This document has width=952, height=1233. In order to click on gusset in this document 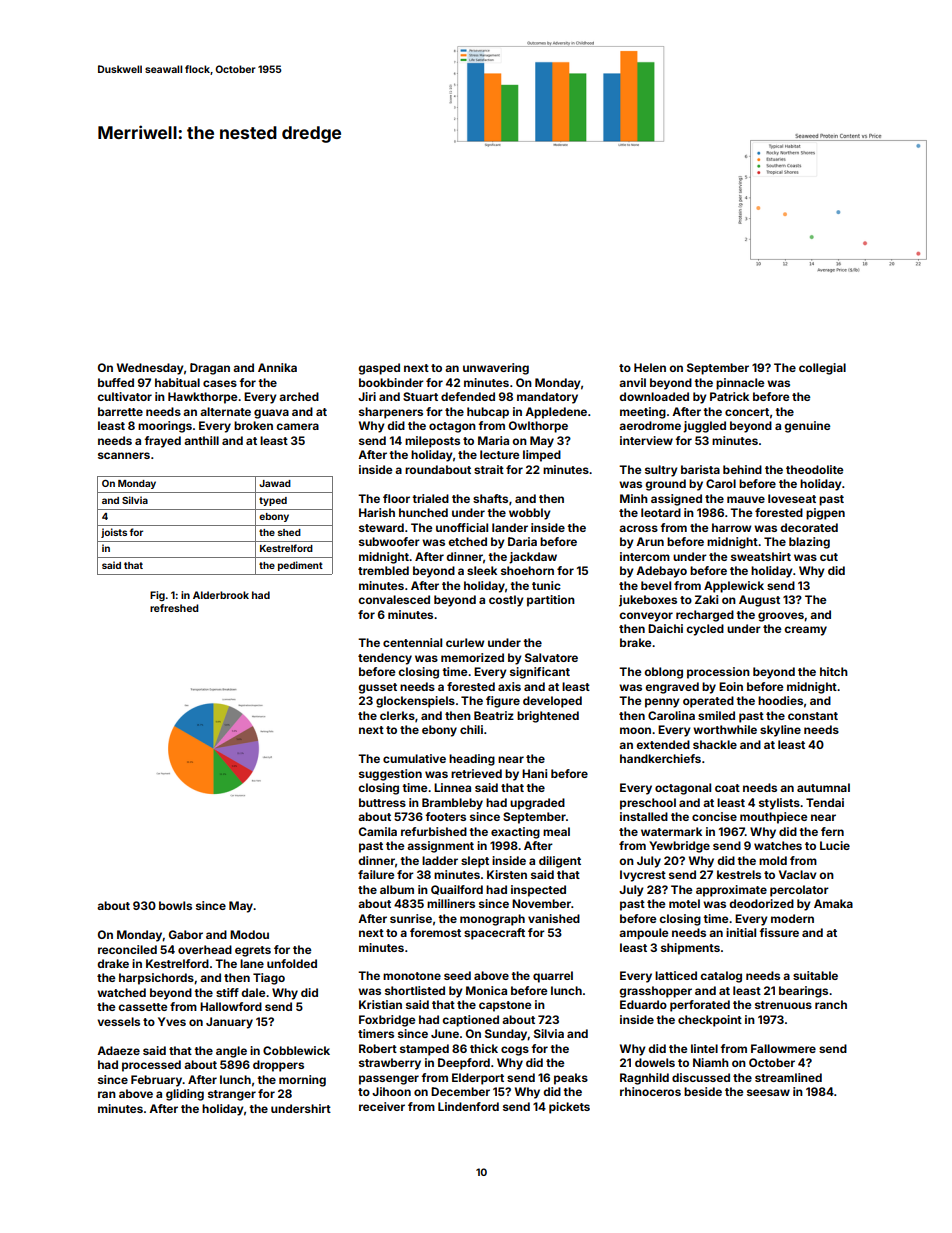, I will do `click(377, 688)`.
